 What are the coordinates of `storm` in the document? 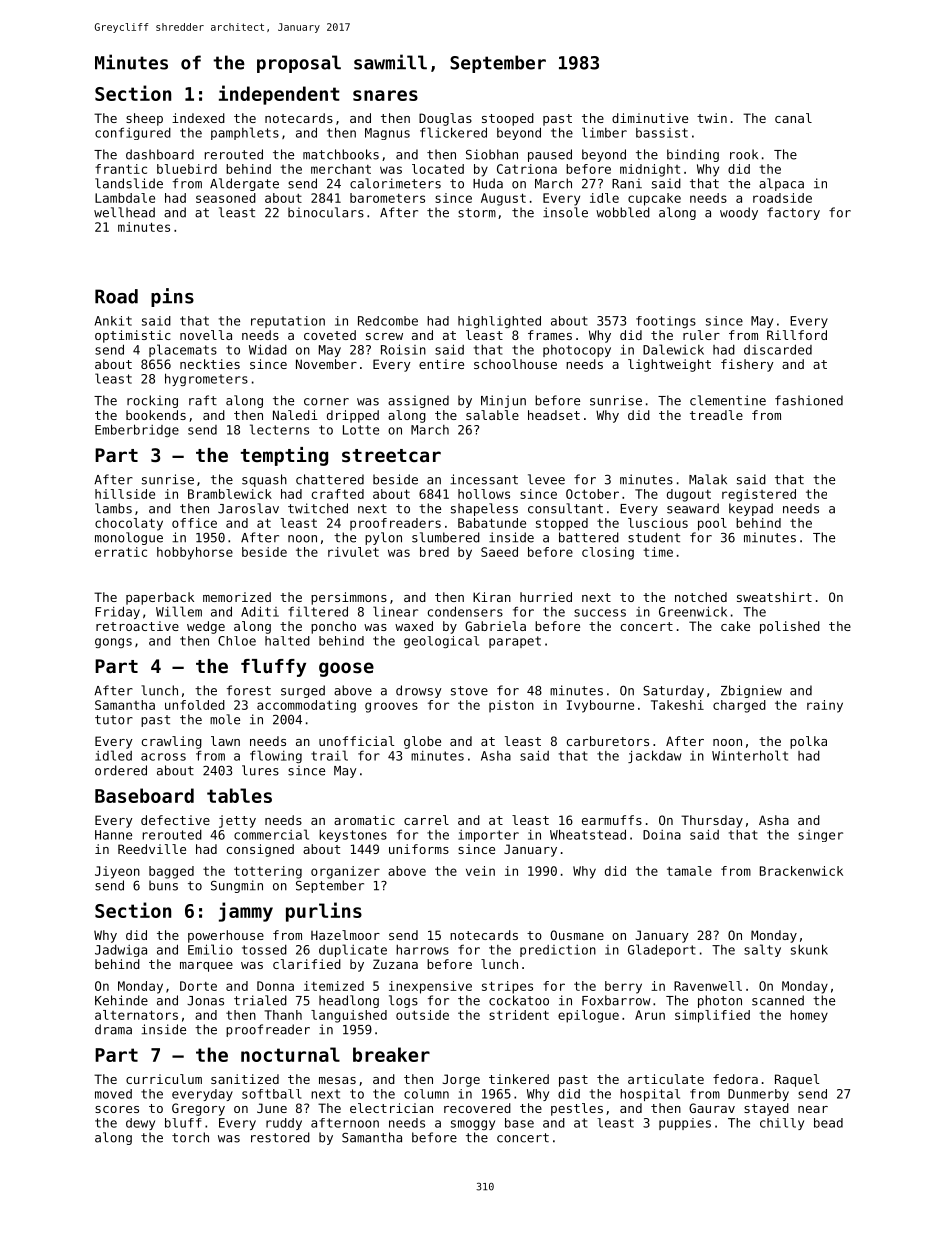 It's located at (477, 213).
